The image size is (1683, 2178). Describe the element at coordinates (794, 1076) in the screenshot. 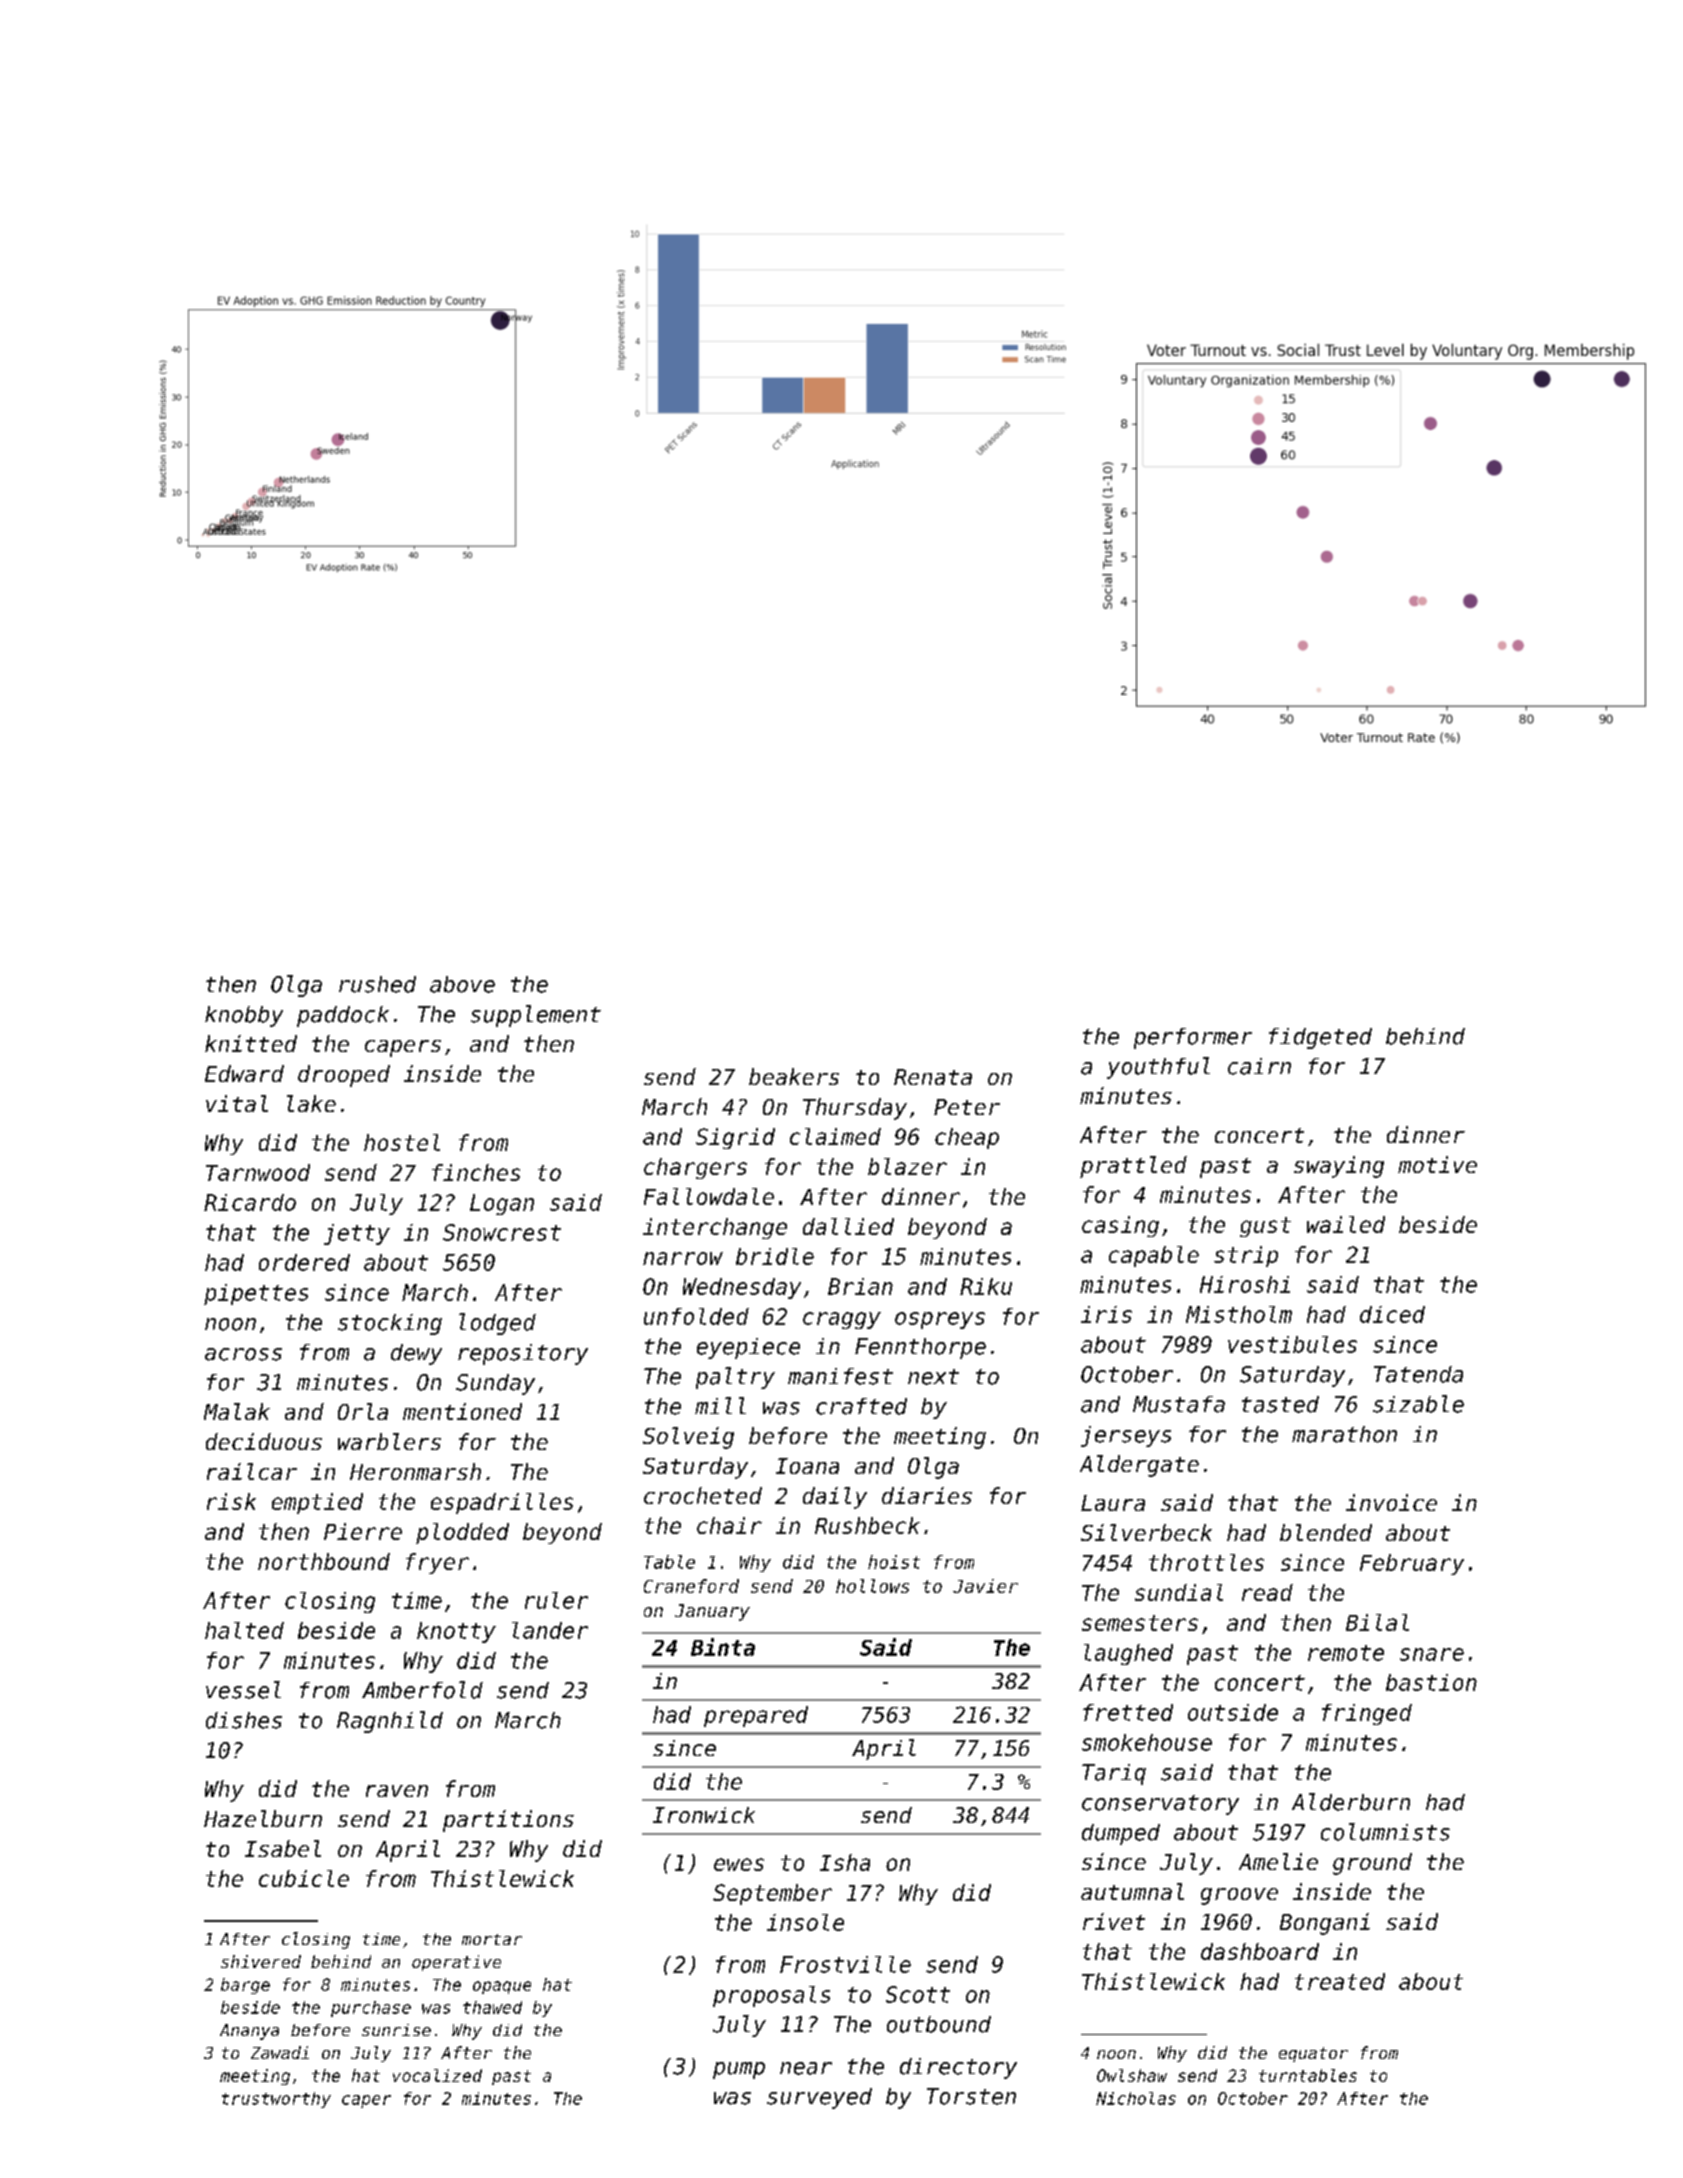

I see `beakers` at that location.
